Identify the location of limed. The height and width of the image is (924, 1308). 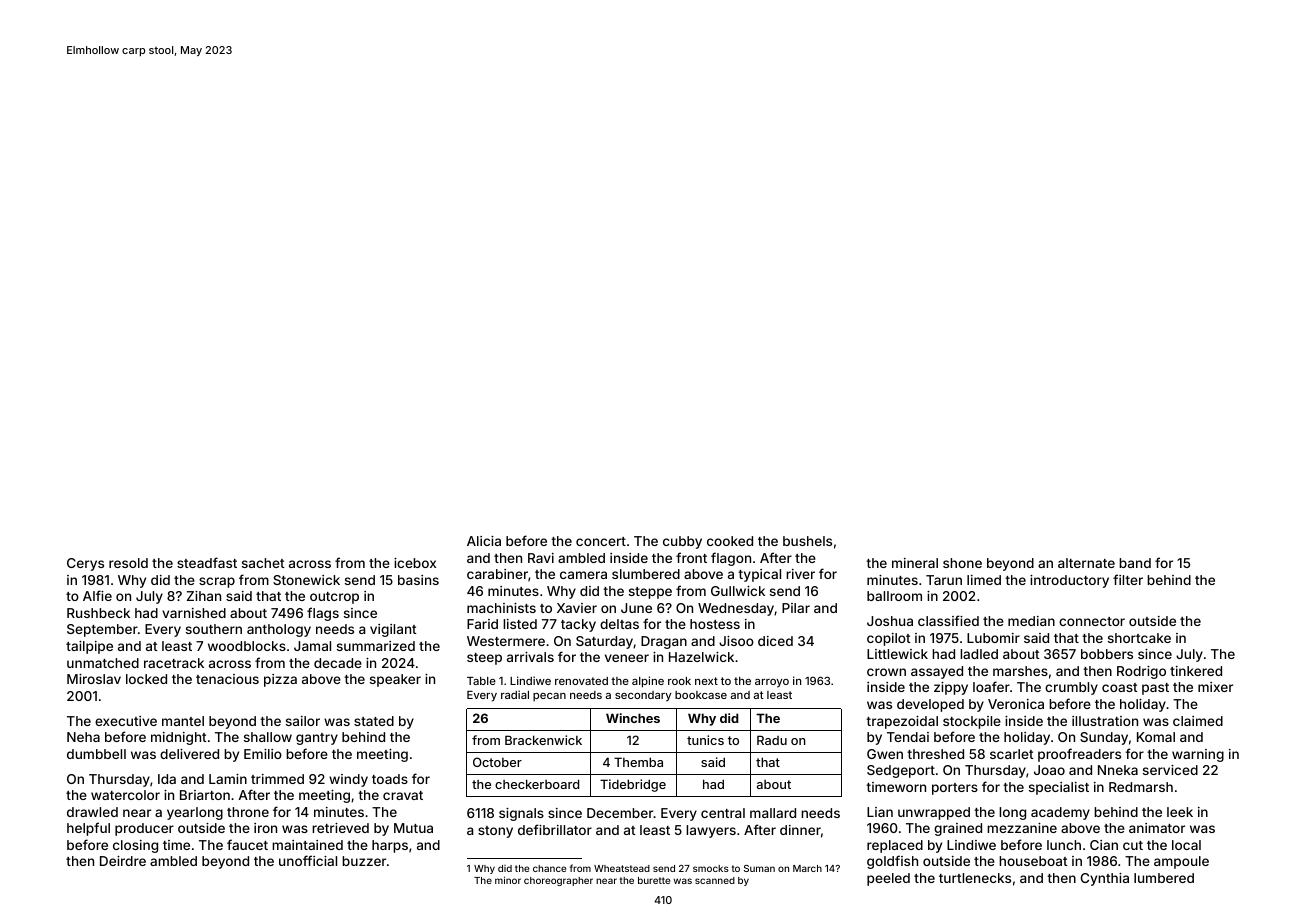
(984, 580).
